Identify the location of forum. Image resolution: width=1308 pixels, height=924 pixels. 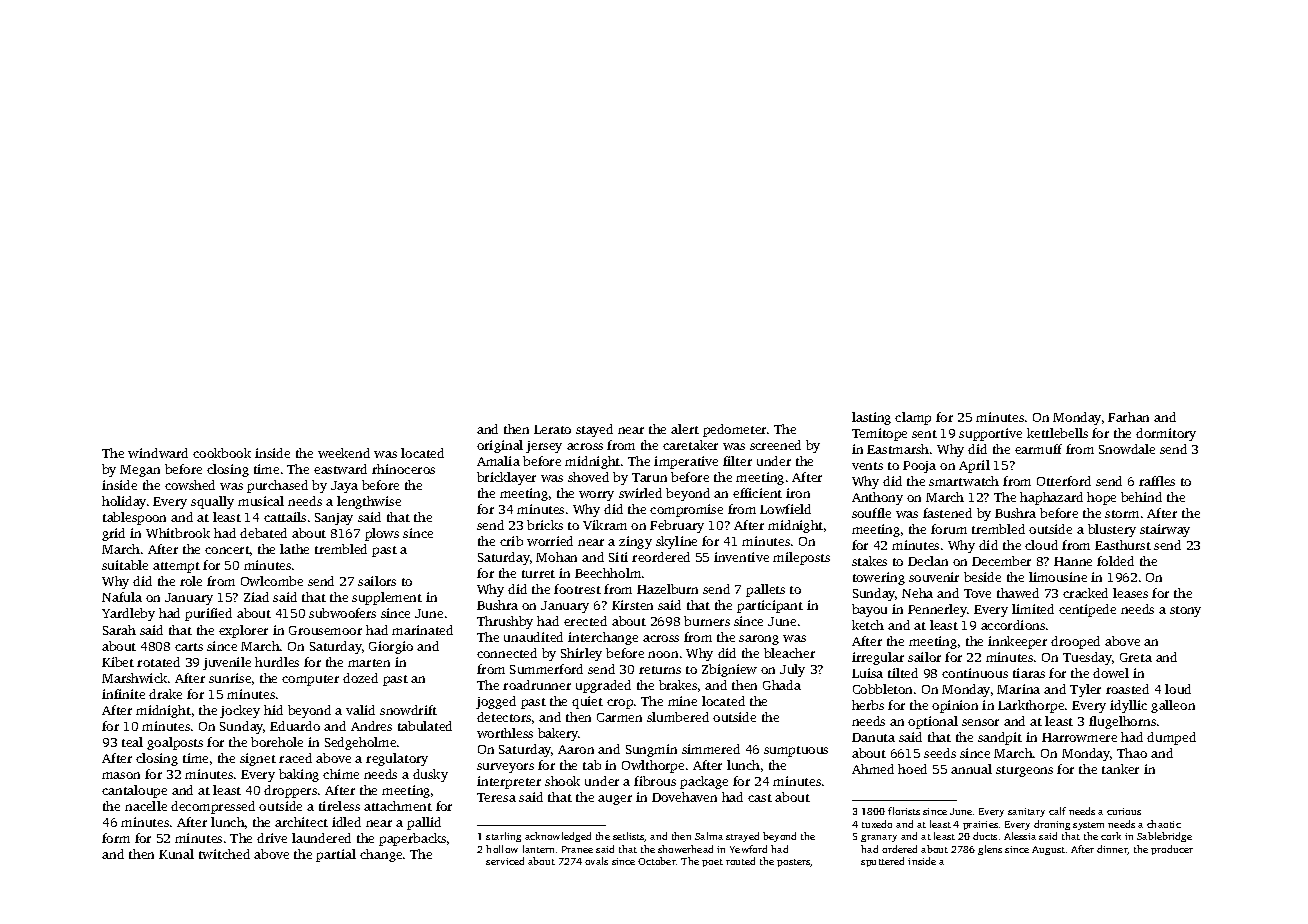
(949, 529).
